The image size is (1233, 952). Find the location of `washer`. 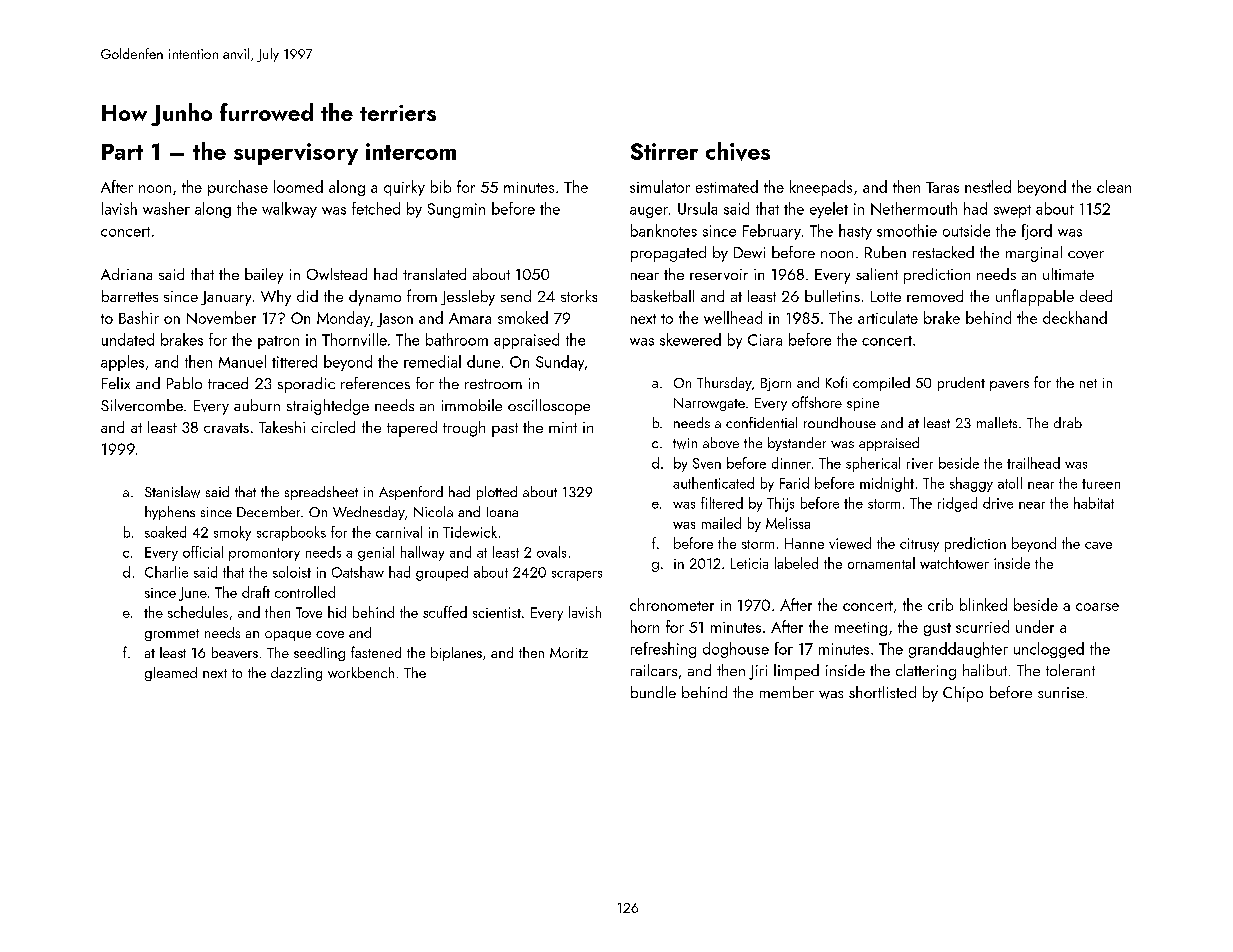

washer is located at coordinates (166, 208).
